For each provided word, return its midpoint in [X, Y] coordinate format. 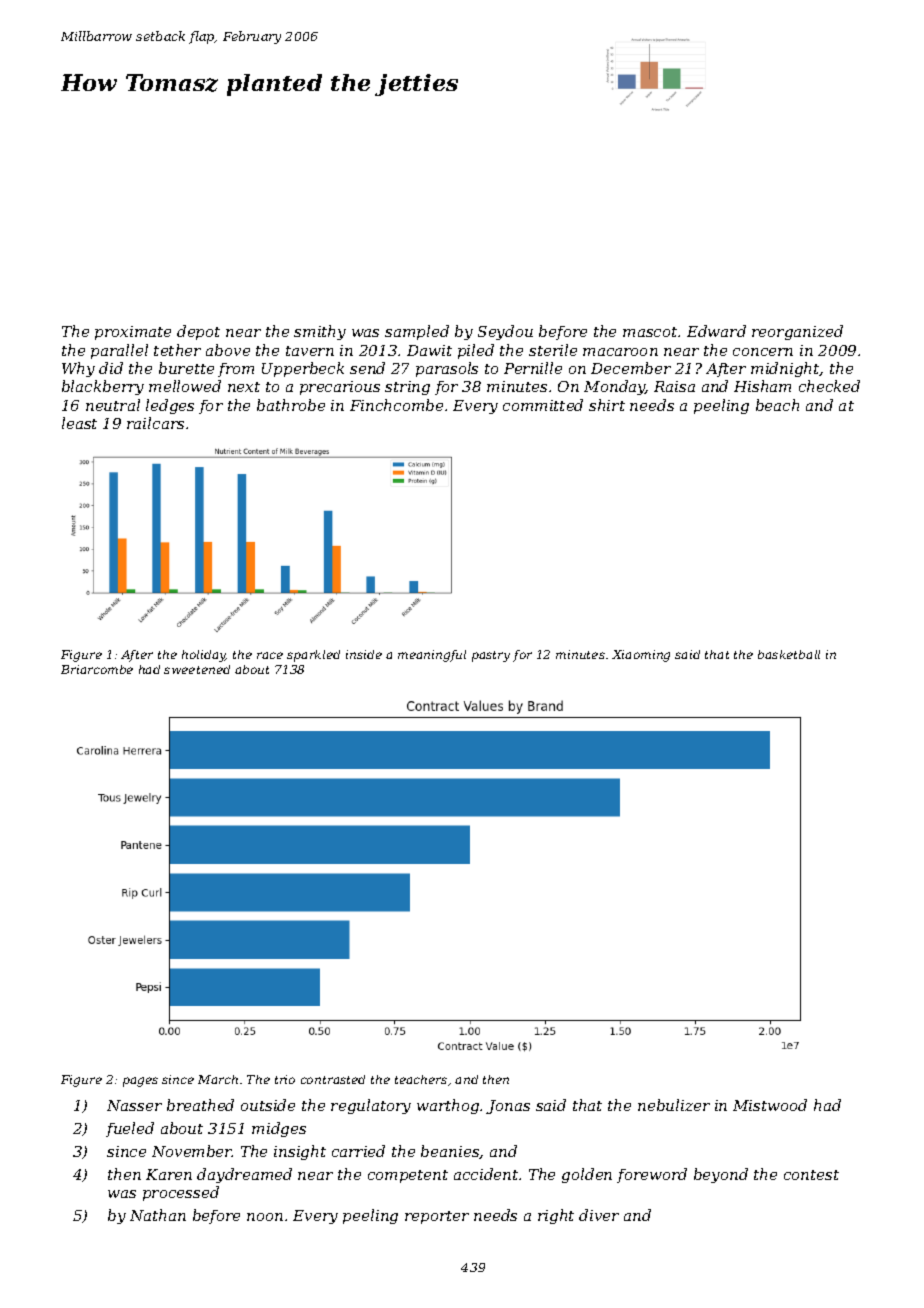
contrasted [333, 1079]
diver [599, 1215]
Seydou [505, 332]
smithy [320, 332]
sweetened [197, 669]
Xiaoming [641, 656]
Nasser [134, 1105]
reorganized [797, 332]
